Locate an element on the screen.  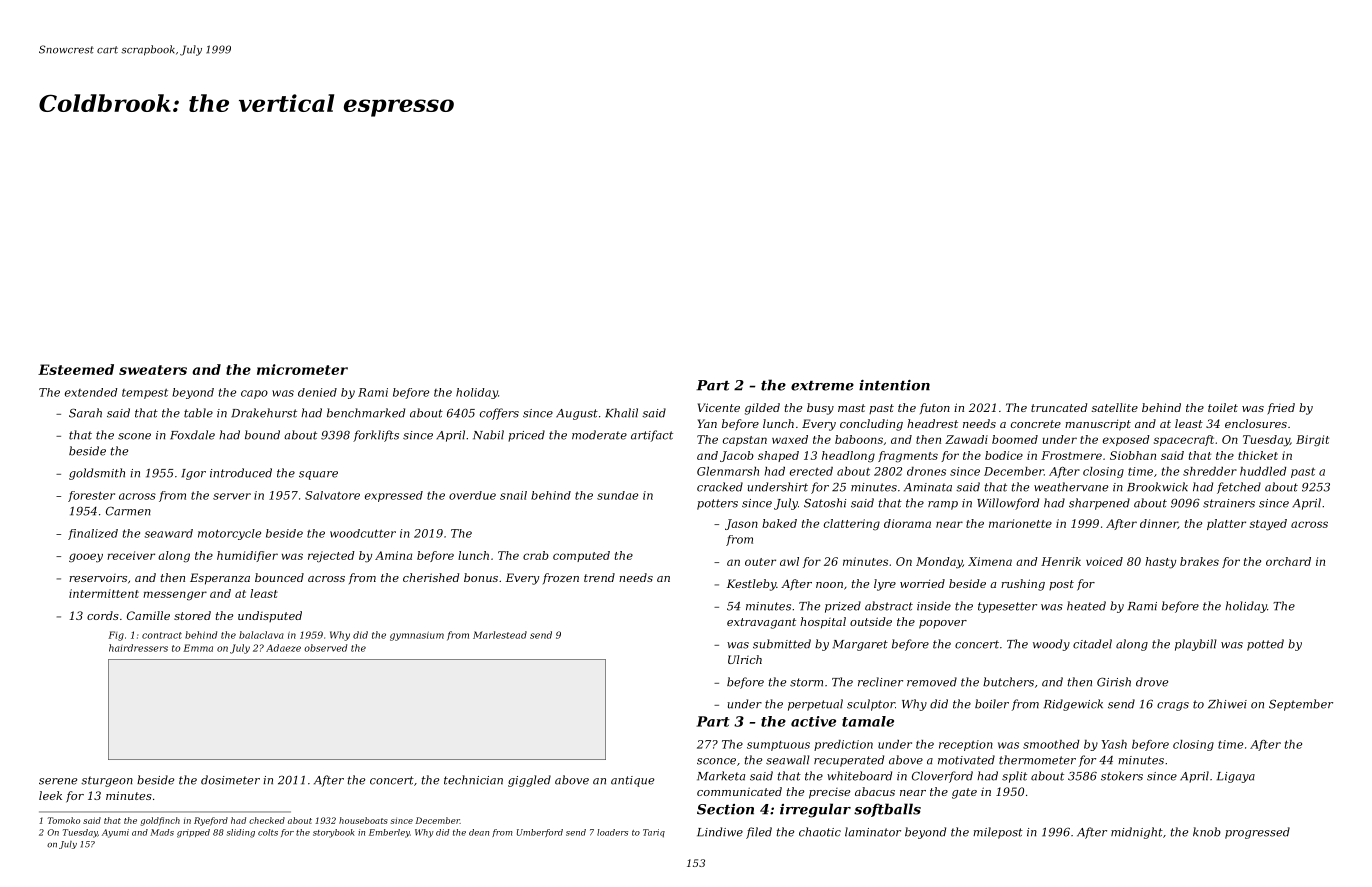
Glenmarsh is located at coordinates (728, 471).
